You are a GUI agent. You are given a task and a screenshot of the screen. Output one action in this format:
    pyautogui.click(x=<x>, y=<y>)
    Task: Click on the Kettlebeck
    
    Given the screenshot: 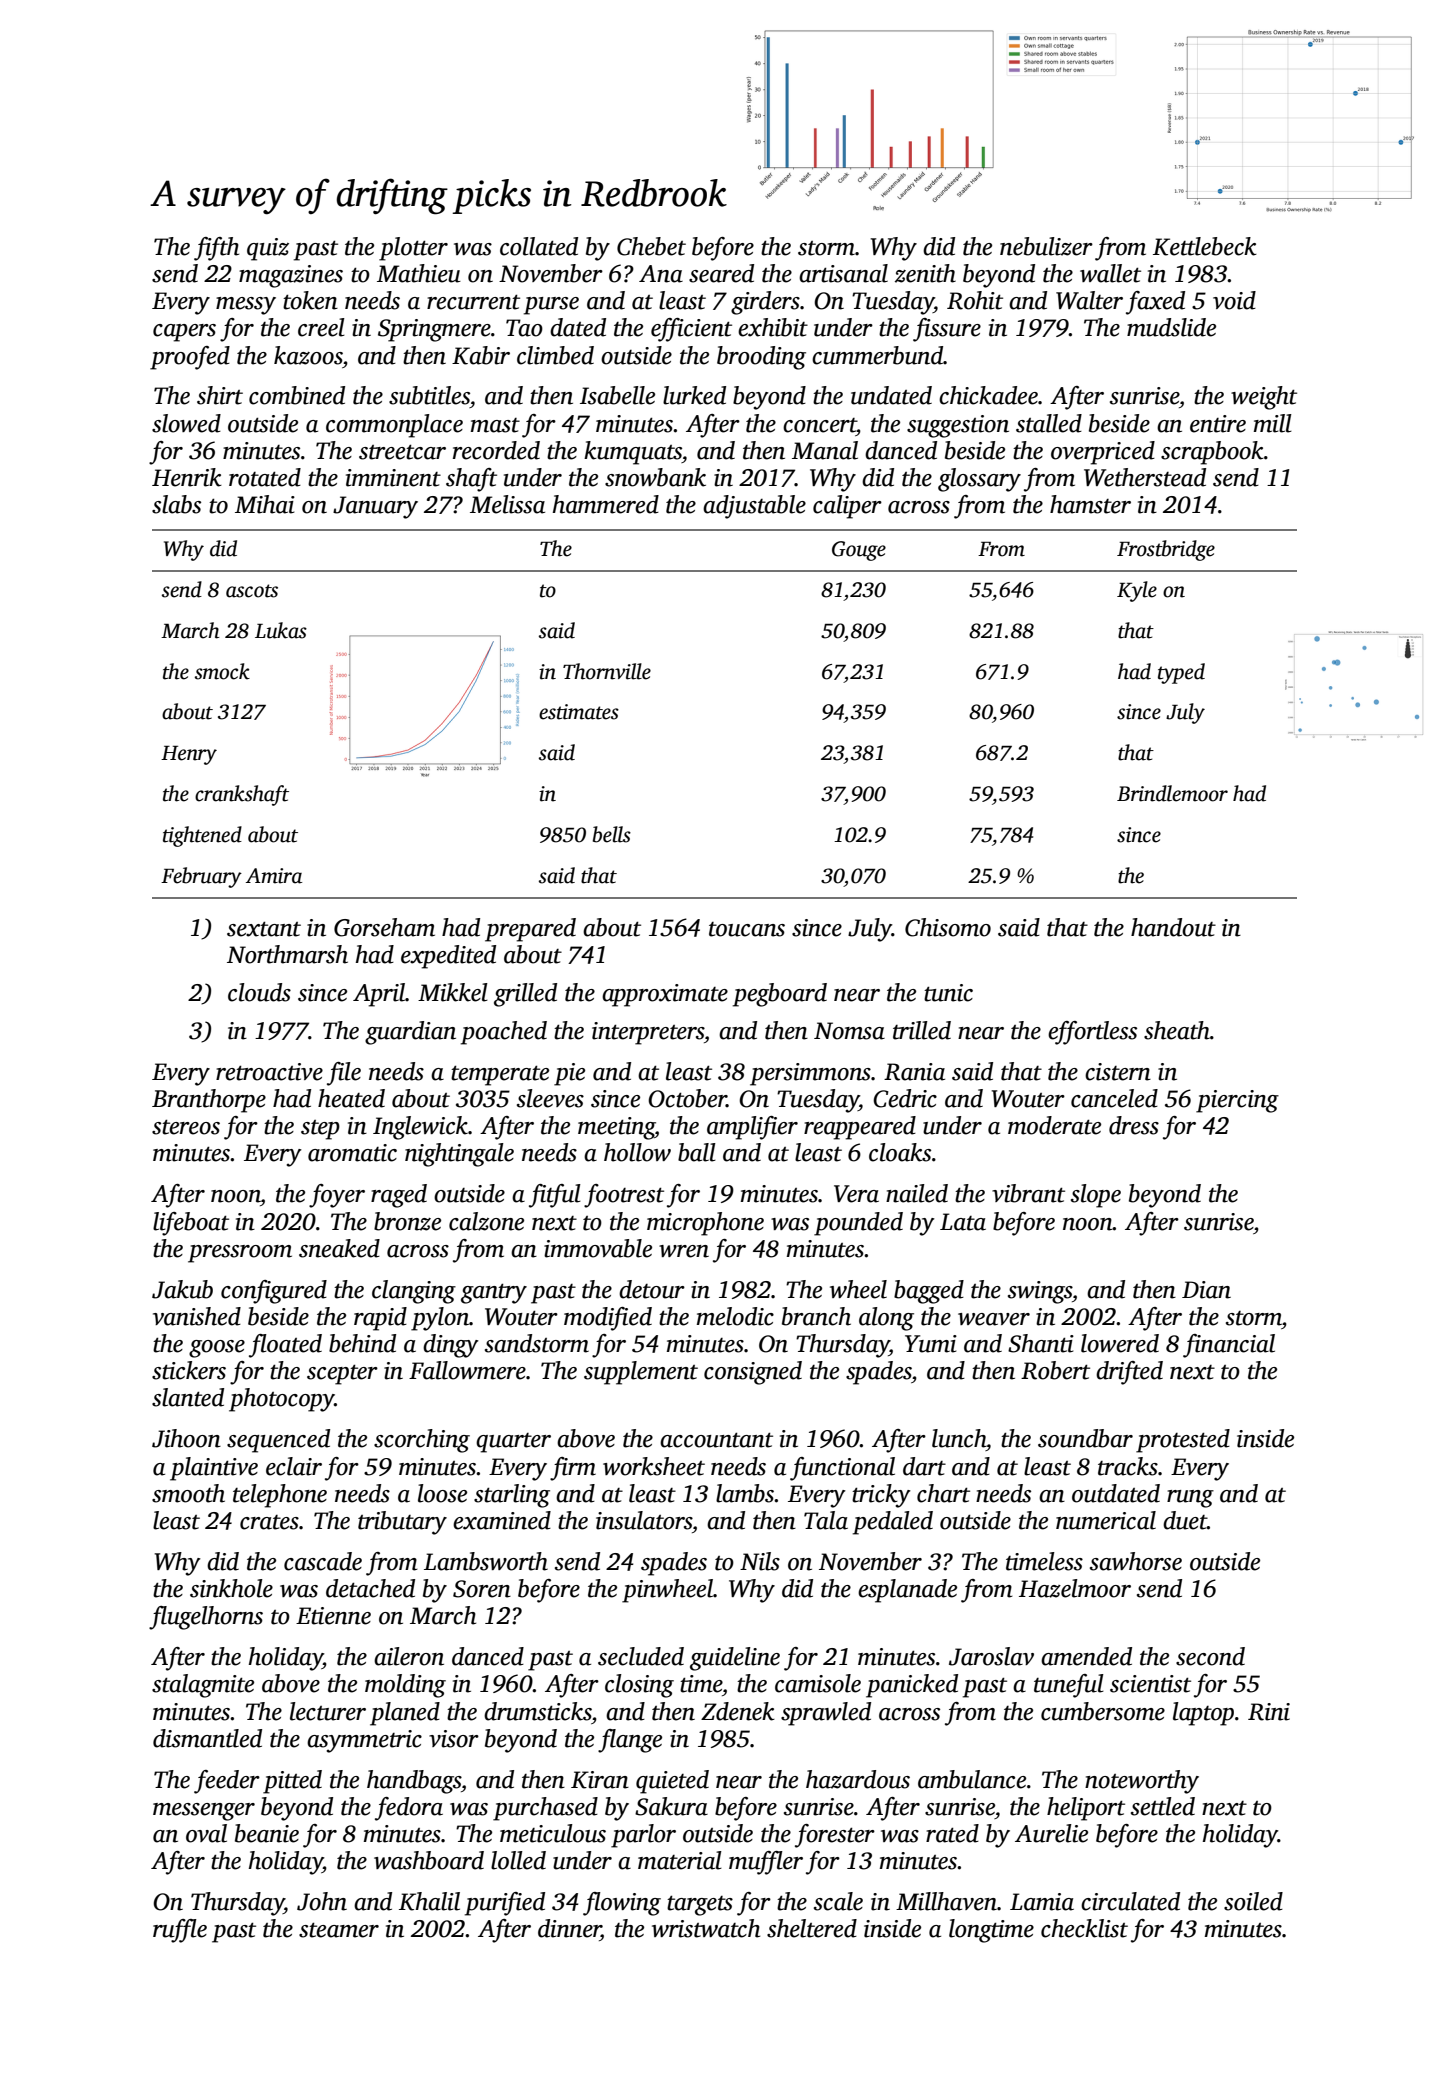 What is the action you would take?
    pyautogui.click(x=1205, y=246)
